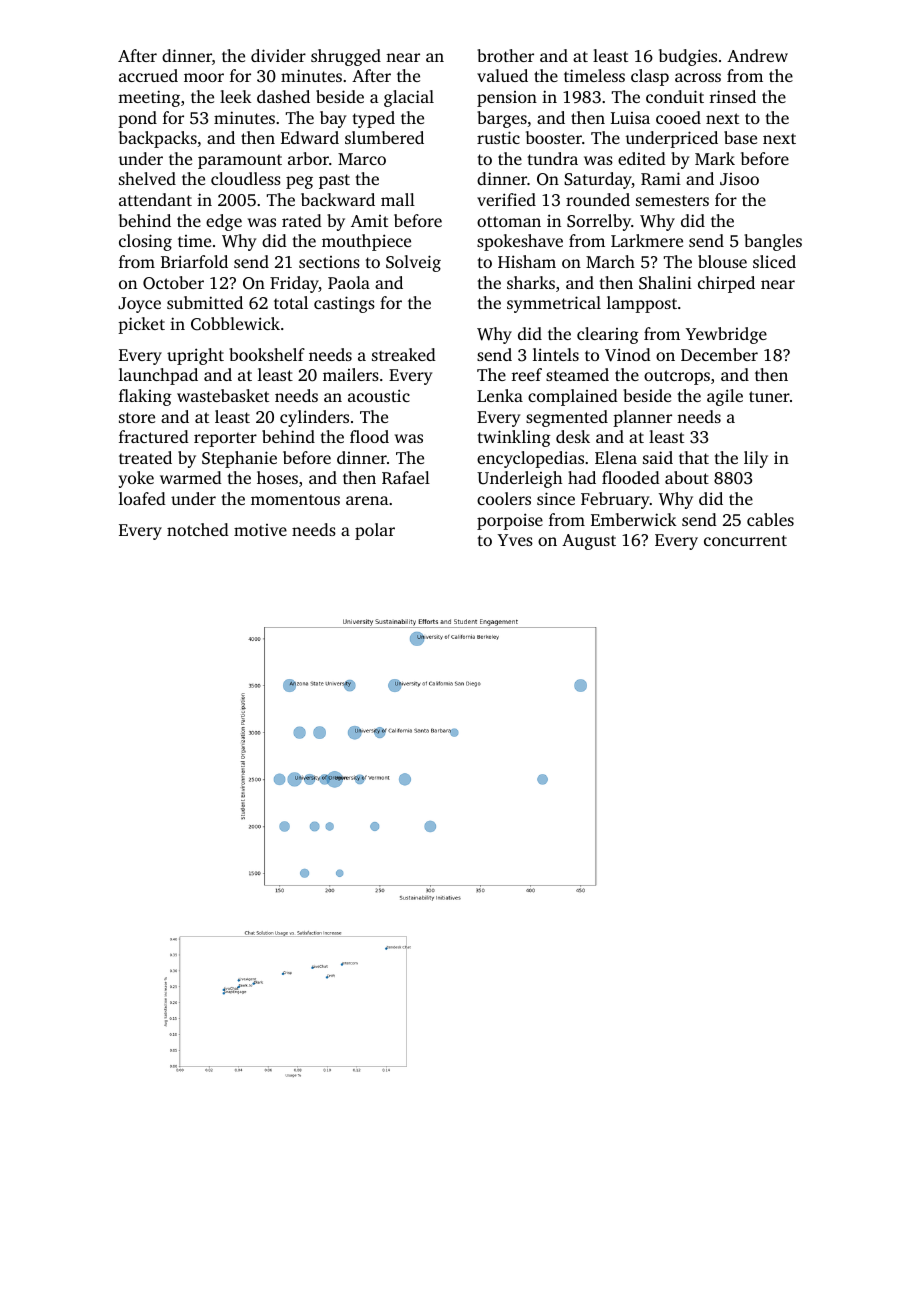  Describe the element at coordinates (223, 395) in the page. I see `wastebasket` at that location.
